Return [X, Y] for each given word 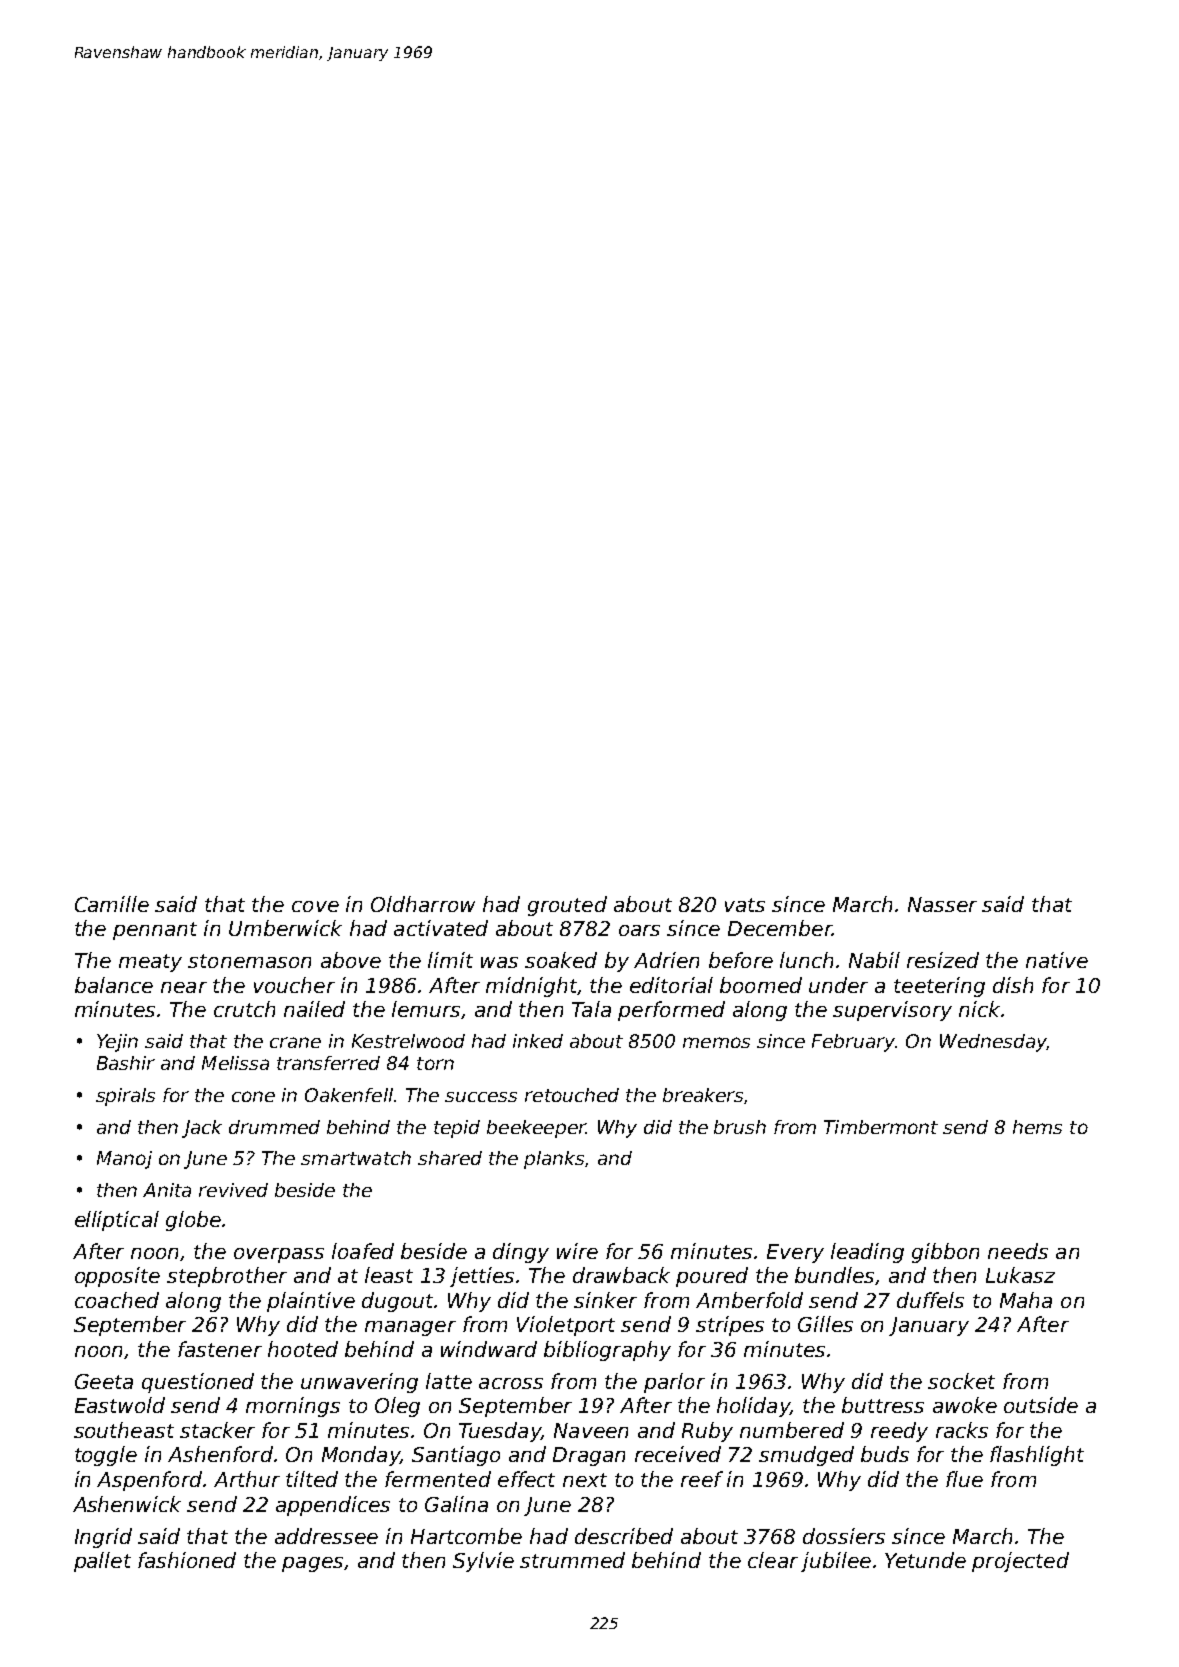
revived [233, 1190]
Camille [112, 904]
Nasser [942, 904]
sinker [605, 1300]
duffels [930, 1300]
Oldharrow [423, 904]
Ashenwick [127, 1504]
